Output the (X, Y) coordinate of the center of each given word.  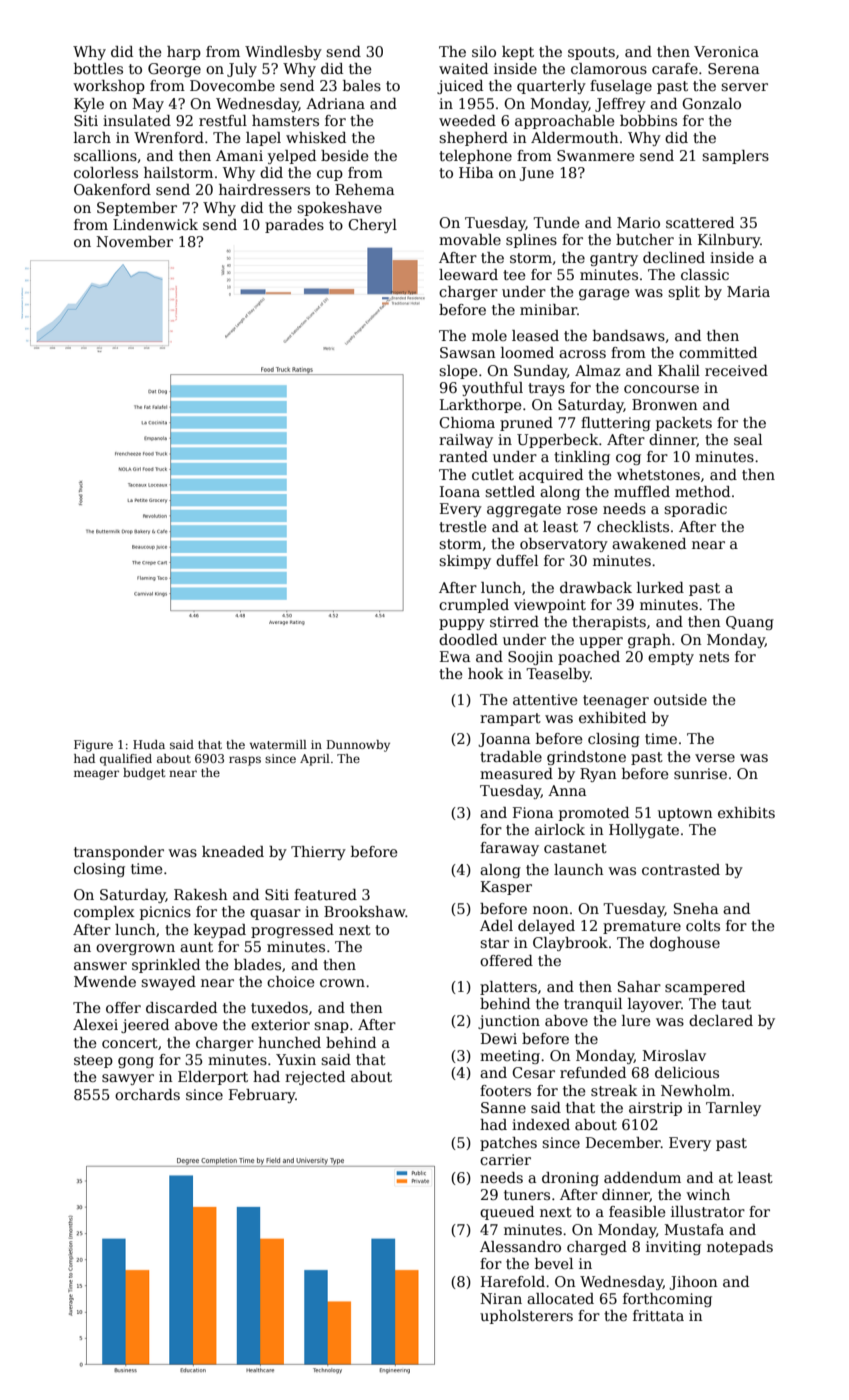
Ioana (460, 491)
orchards (147, 1094)
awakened (649, 543)
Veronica (726, 51)
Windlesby (283, 53)
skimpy (465, 562)
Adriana (335, 103)
